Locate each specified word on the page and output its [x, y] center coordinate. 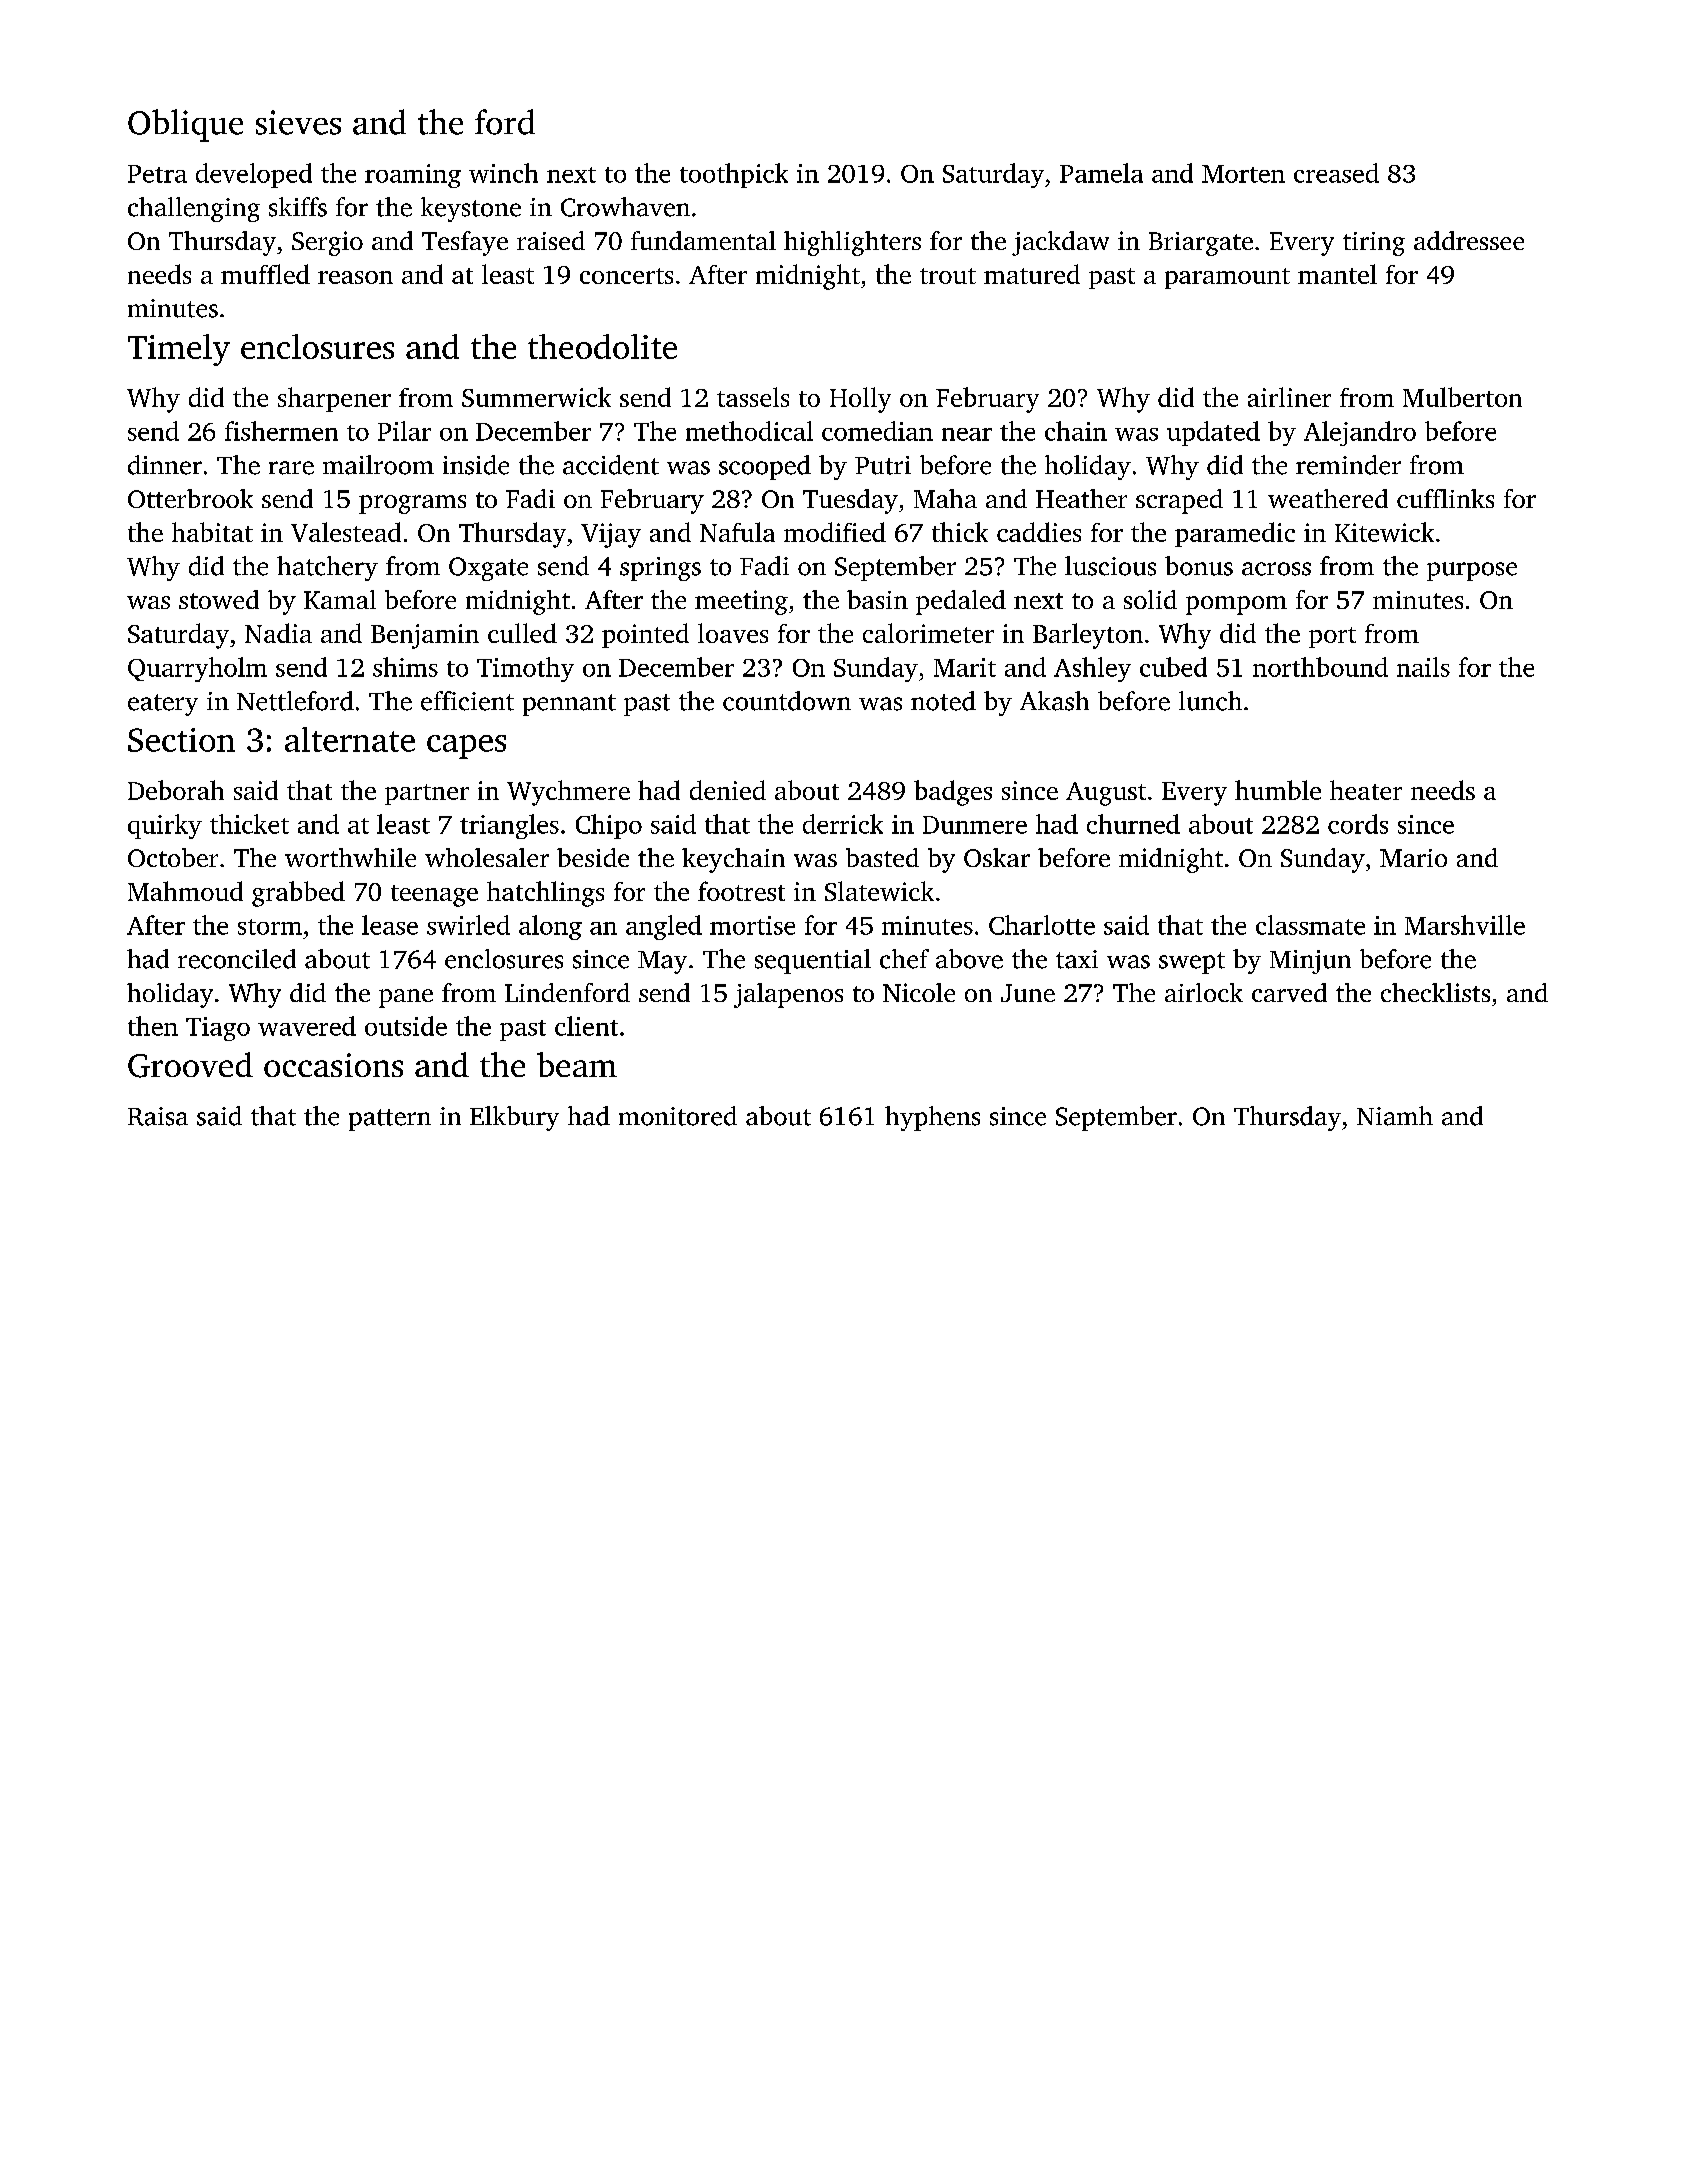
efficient [467, 701]
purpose [1472, 571]
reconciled [237, 959]
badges [953, 793]
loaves [733, 633]
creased [1336, 173]
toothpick [734, 175]
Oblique [185, 125]
